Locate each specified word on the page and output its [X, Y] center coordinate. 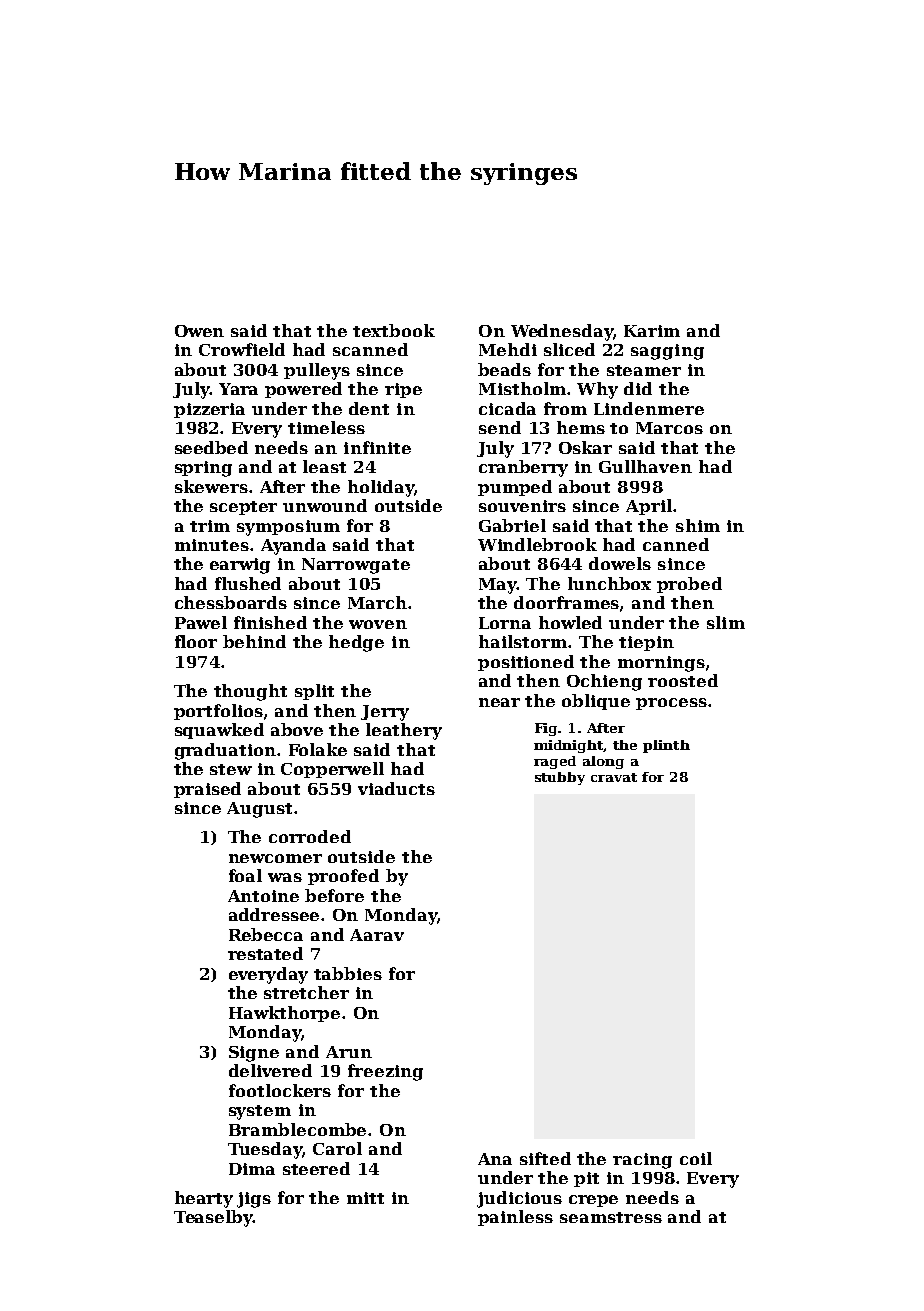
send [500, 427]
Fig [547, 729]
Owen [199, 331]
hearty [204, 1199]
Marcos [669, 428]
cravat [614, 777]
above [297, 729]
